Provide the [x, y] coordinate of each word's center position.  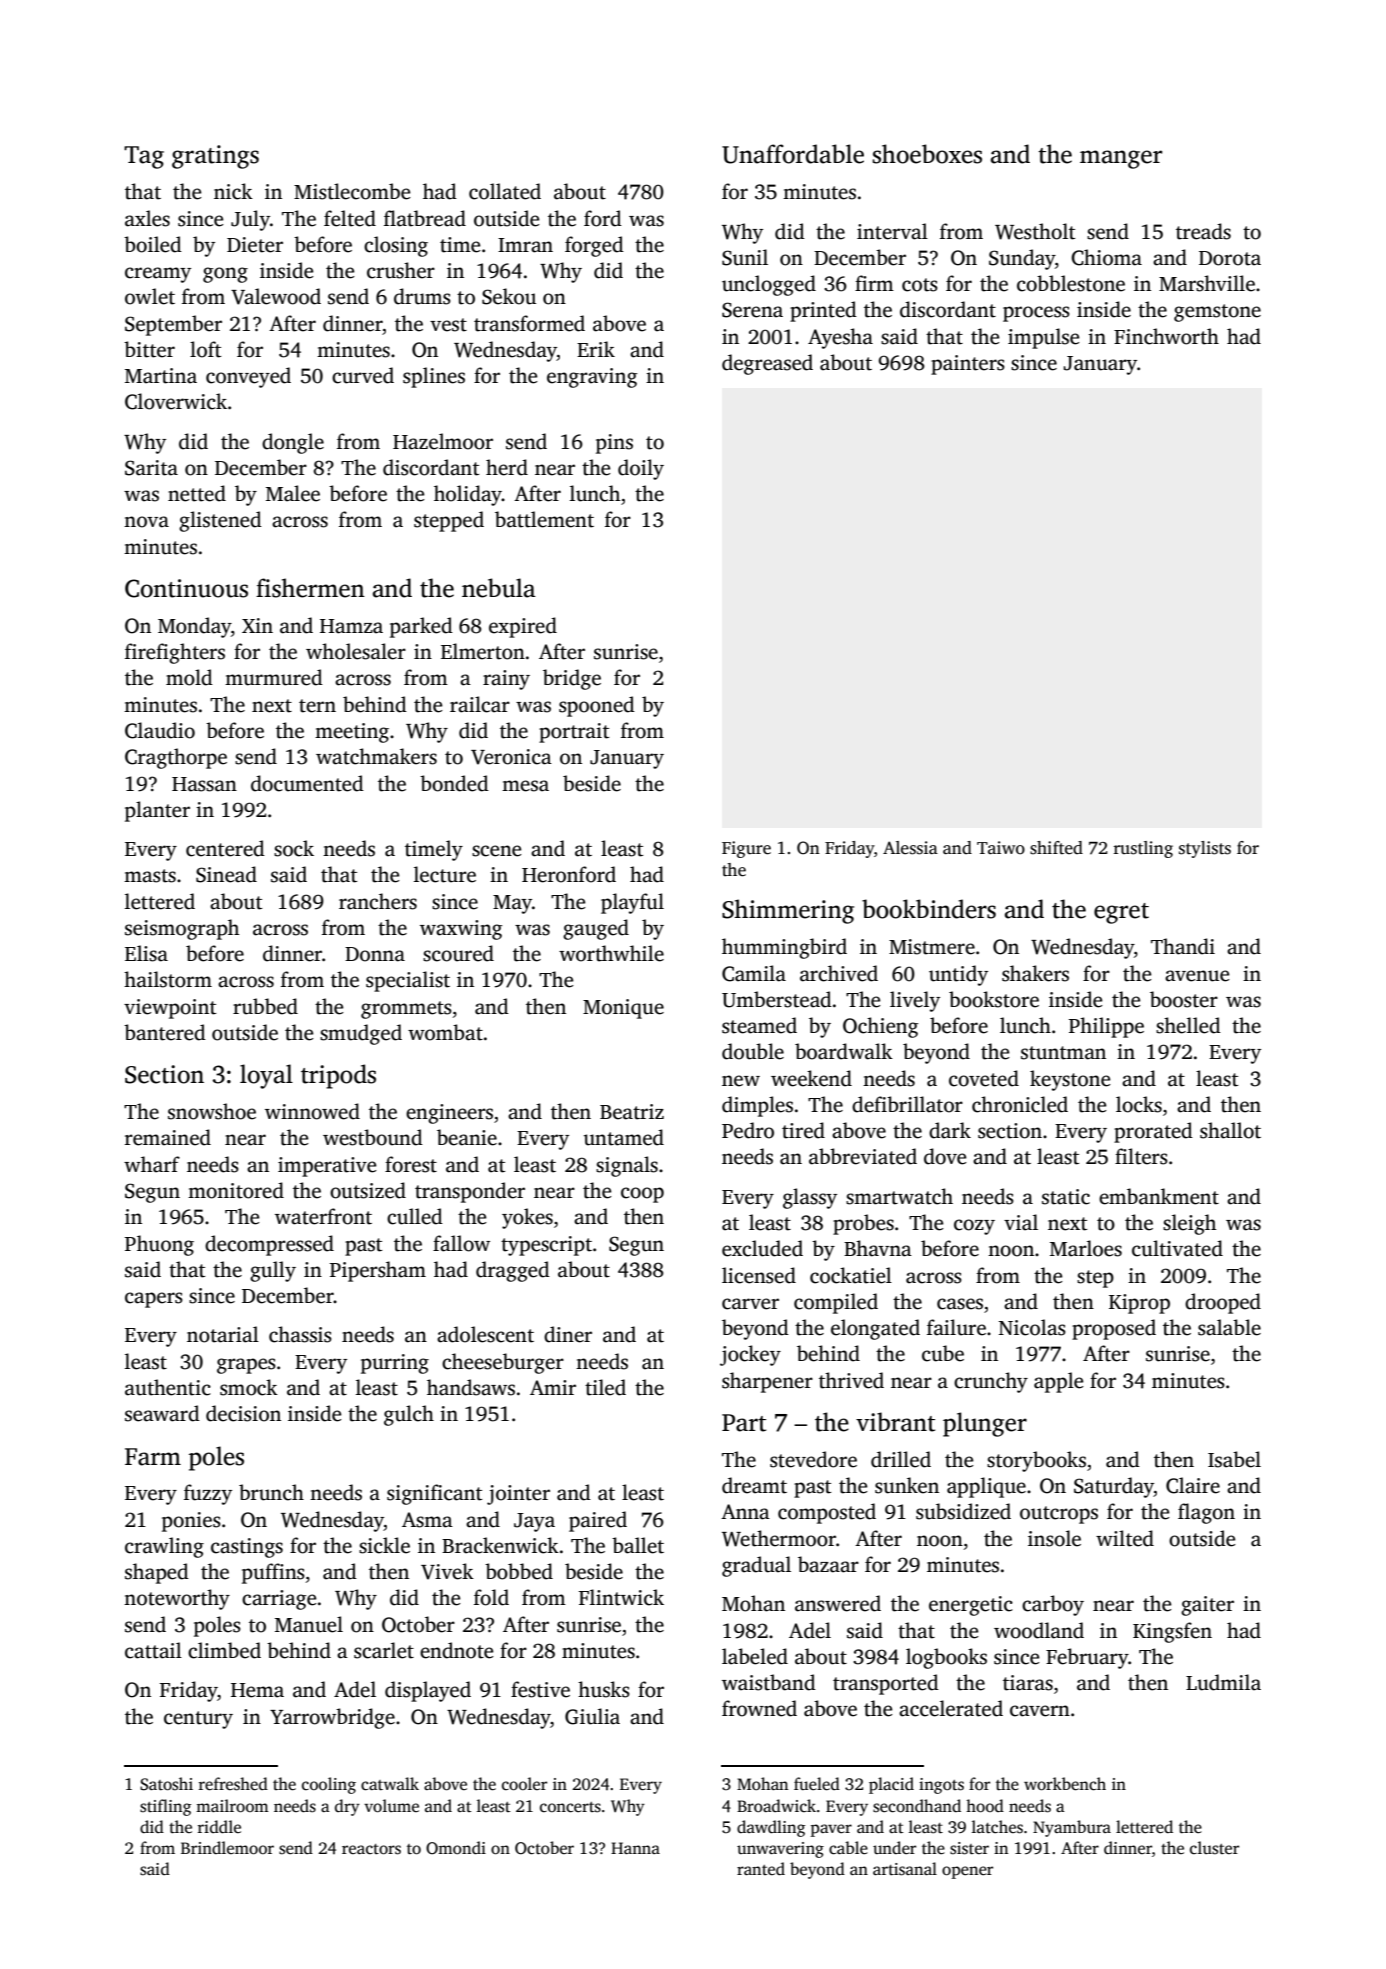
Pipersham [378, 1271]
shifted [1056, 848]
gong [225, 275]
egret [1121, 913]
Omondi [456, 1848]
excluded [762, 1248]
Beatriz [632, 1112]
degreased [767, 364]
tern [317, 706]
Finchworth [1166, 336]
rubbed [265, 1006]
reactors [371, 1849]
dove [945, 1156]
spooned [597, 706]
